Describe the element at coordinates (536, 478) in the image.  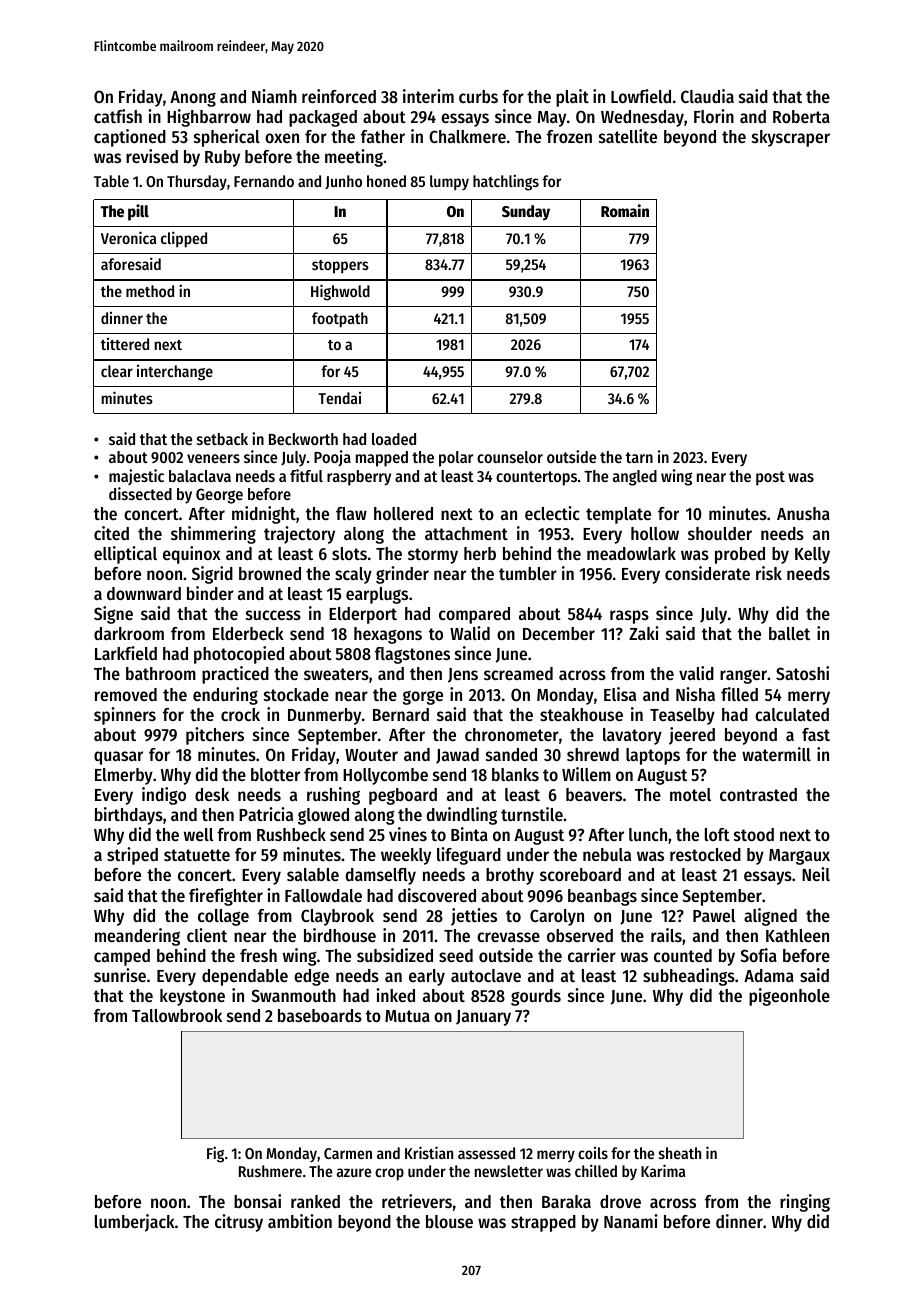
I see `countertops` at that location.
